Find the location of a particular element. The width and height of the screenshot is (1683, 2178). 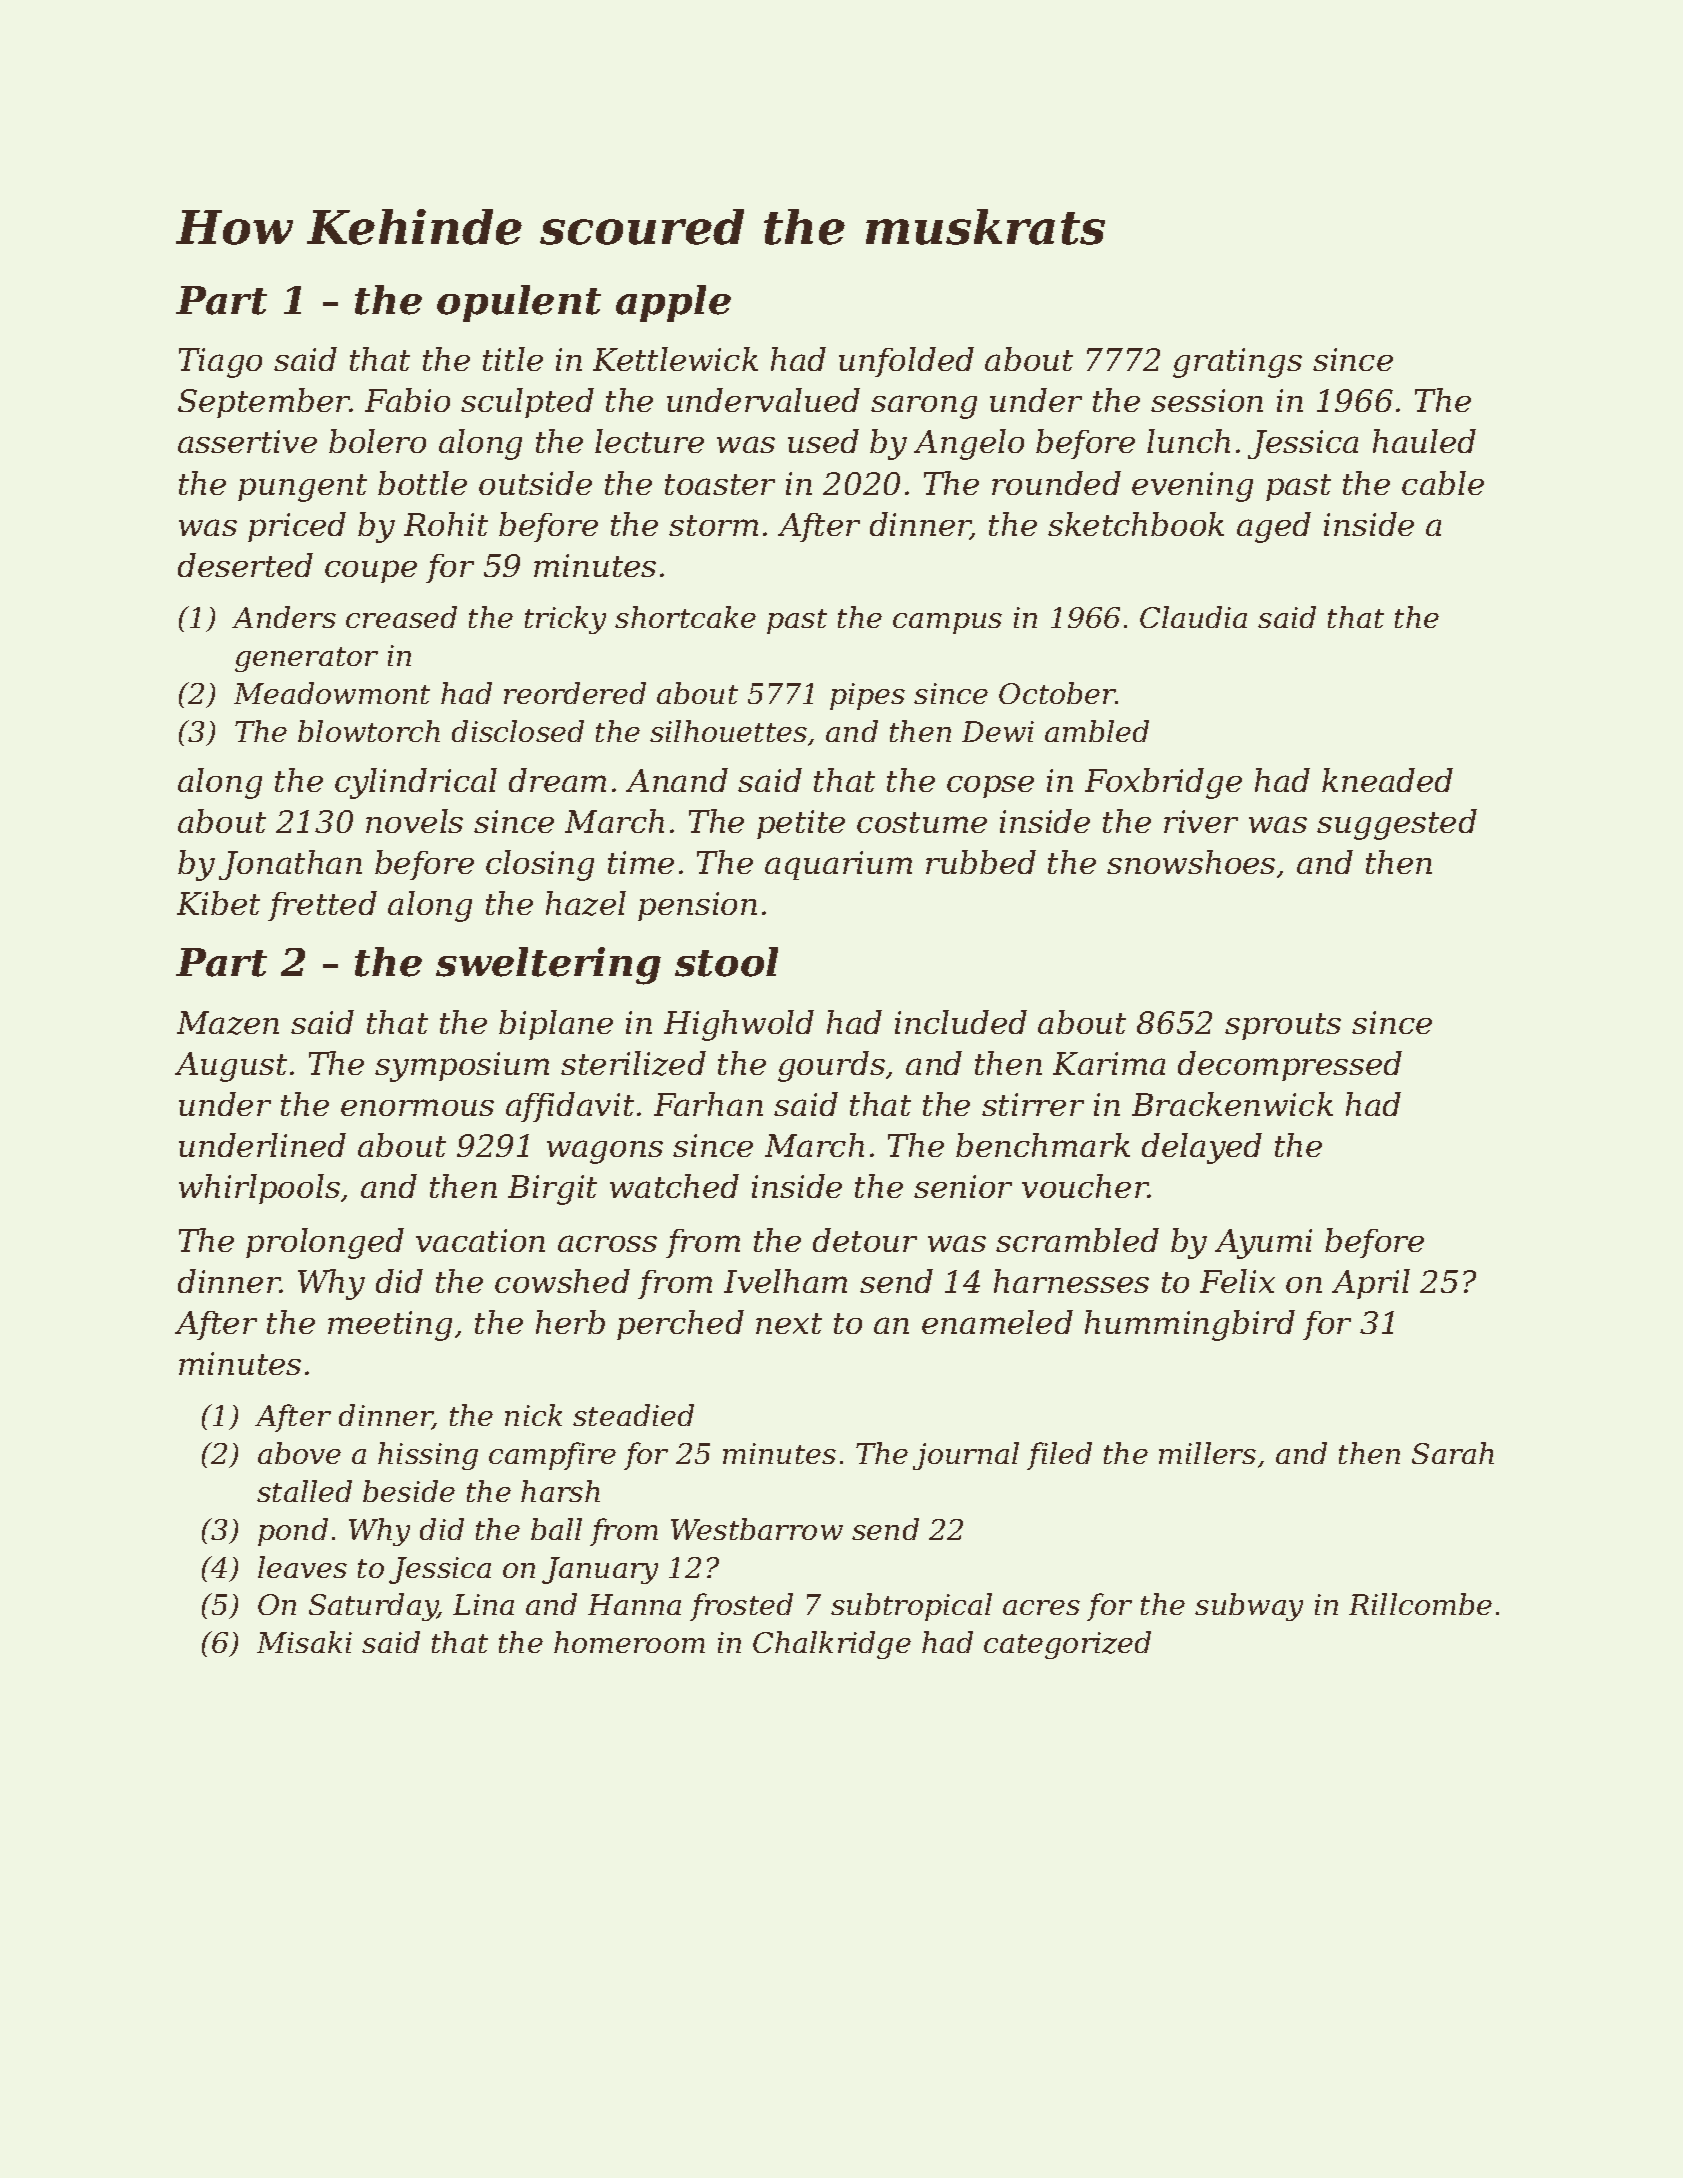

benchmark is located at coordinates (1043, 1145).
